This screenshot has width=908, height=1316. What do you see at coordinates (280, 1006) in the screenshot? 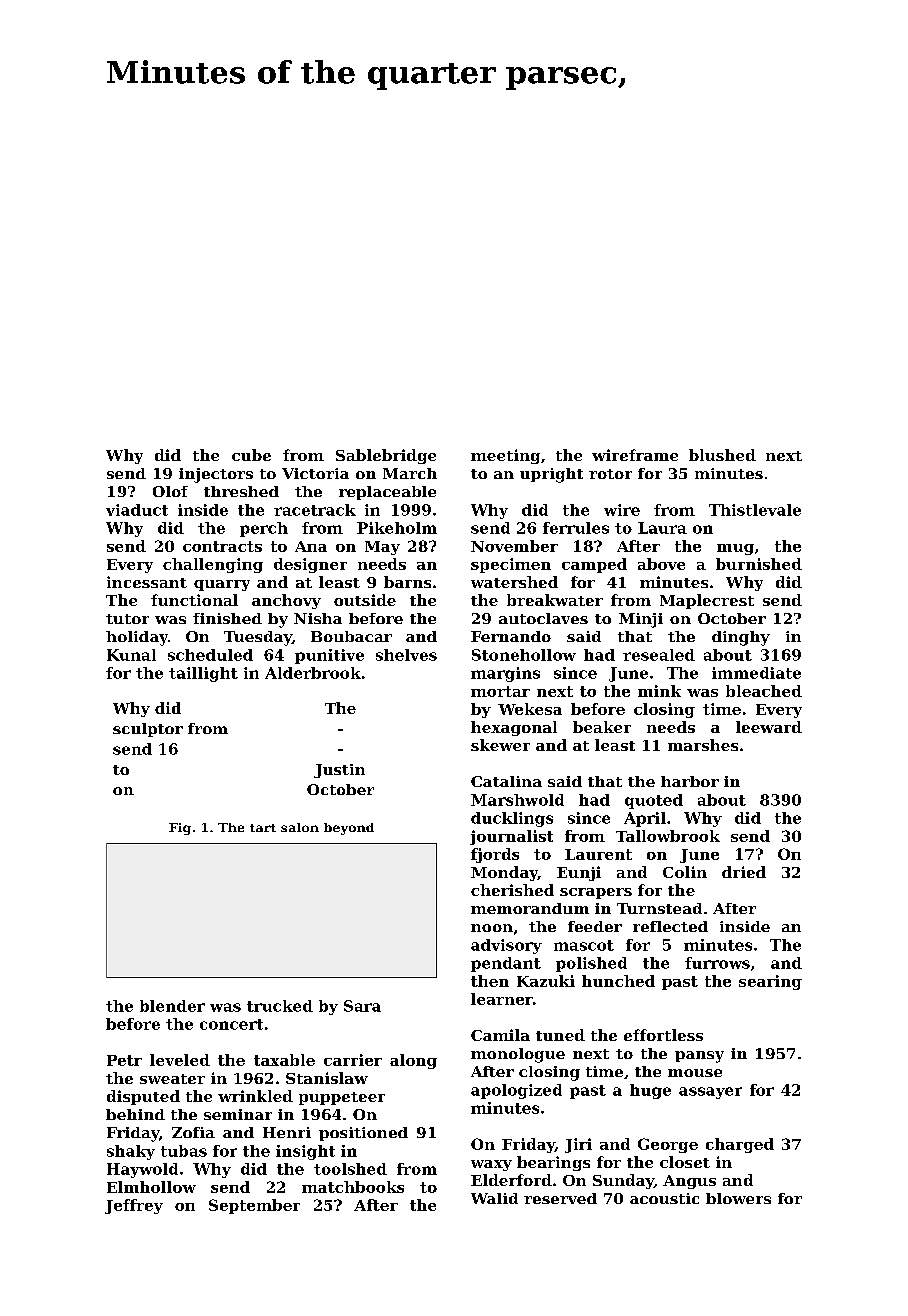
I see `trucked` at bounding box center [280, 1006].
